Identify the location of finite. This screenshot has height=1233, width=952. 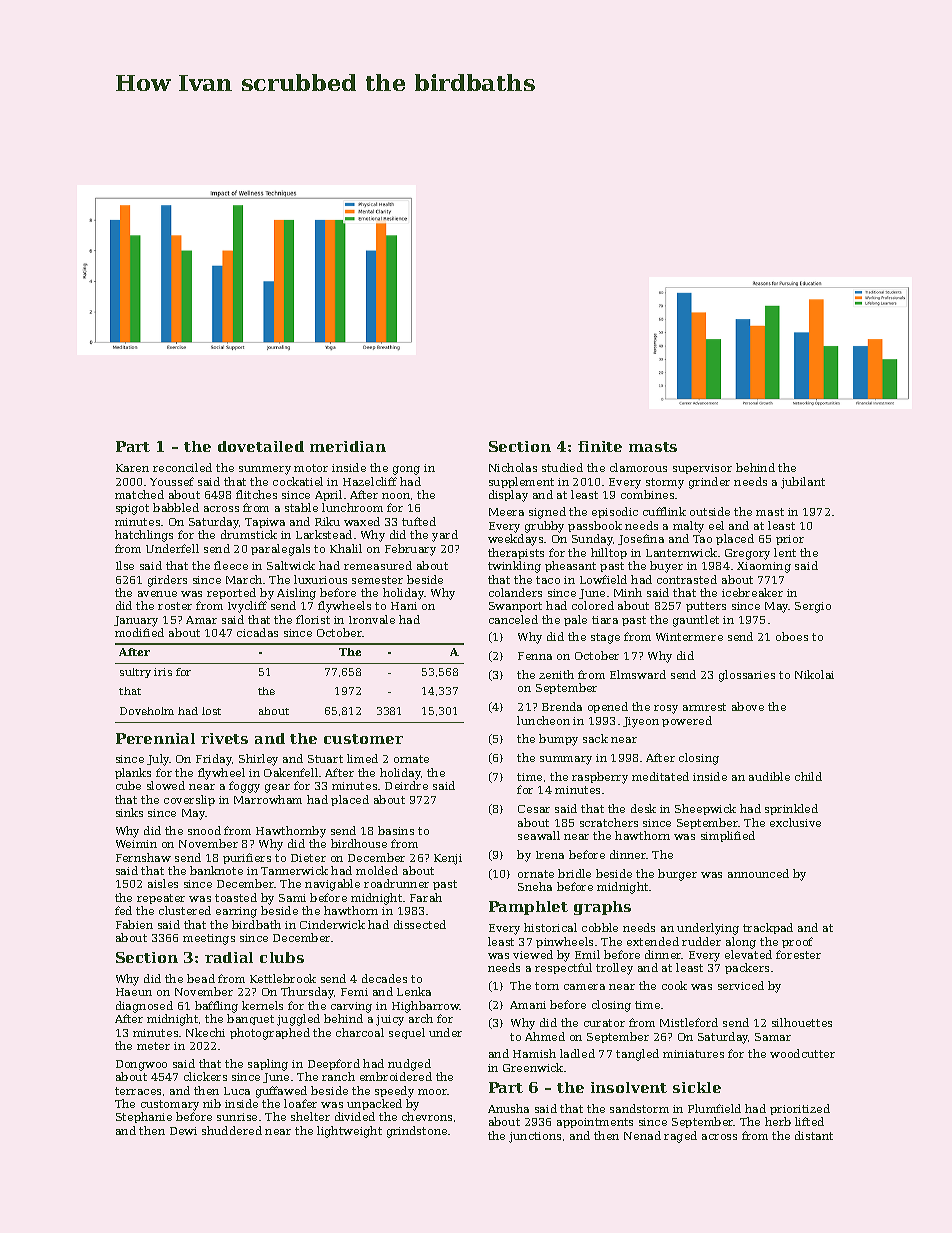
(600, 446).
